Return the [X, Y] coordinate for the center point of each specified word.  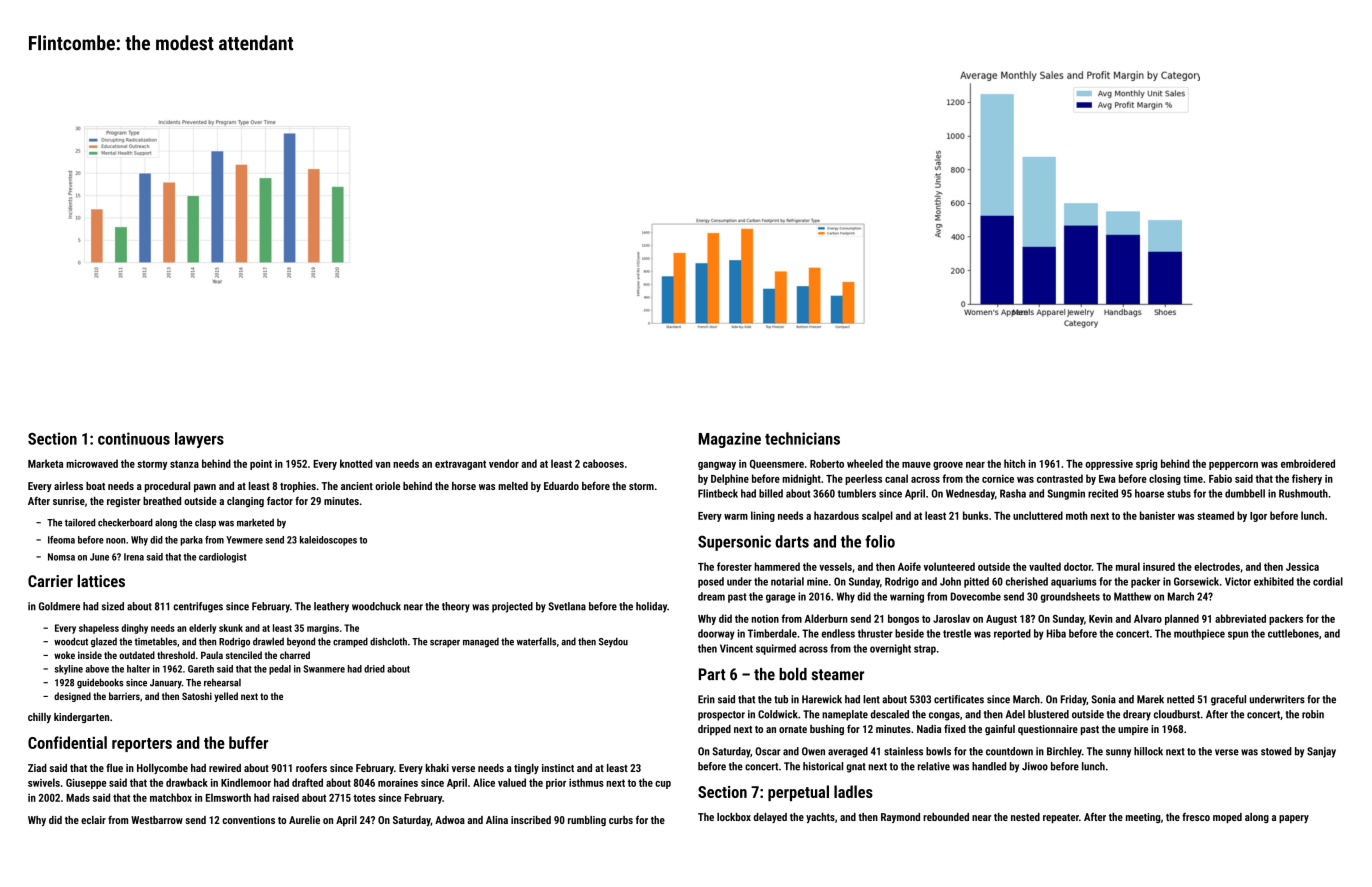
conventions [248, 820]
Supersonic [734, 543]
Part [712, 674]
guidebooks [100, 683]
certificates [959, 699]
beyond [301, 642]
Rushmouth [1303, 493]
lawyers [199, 440]
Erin [706, 699]
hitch [1014, 463]
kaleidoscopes [328, 541]
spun [1238, 635]
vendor [504, 463]
